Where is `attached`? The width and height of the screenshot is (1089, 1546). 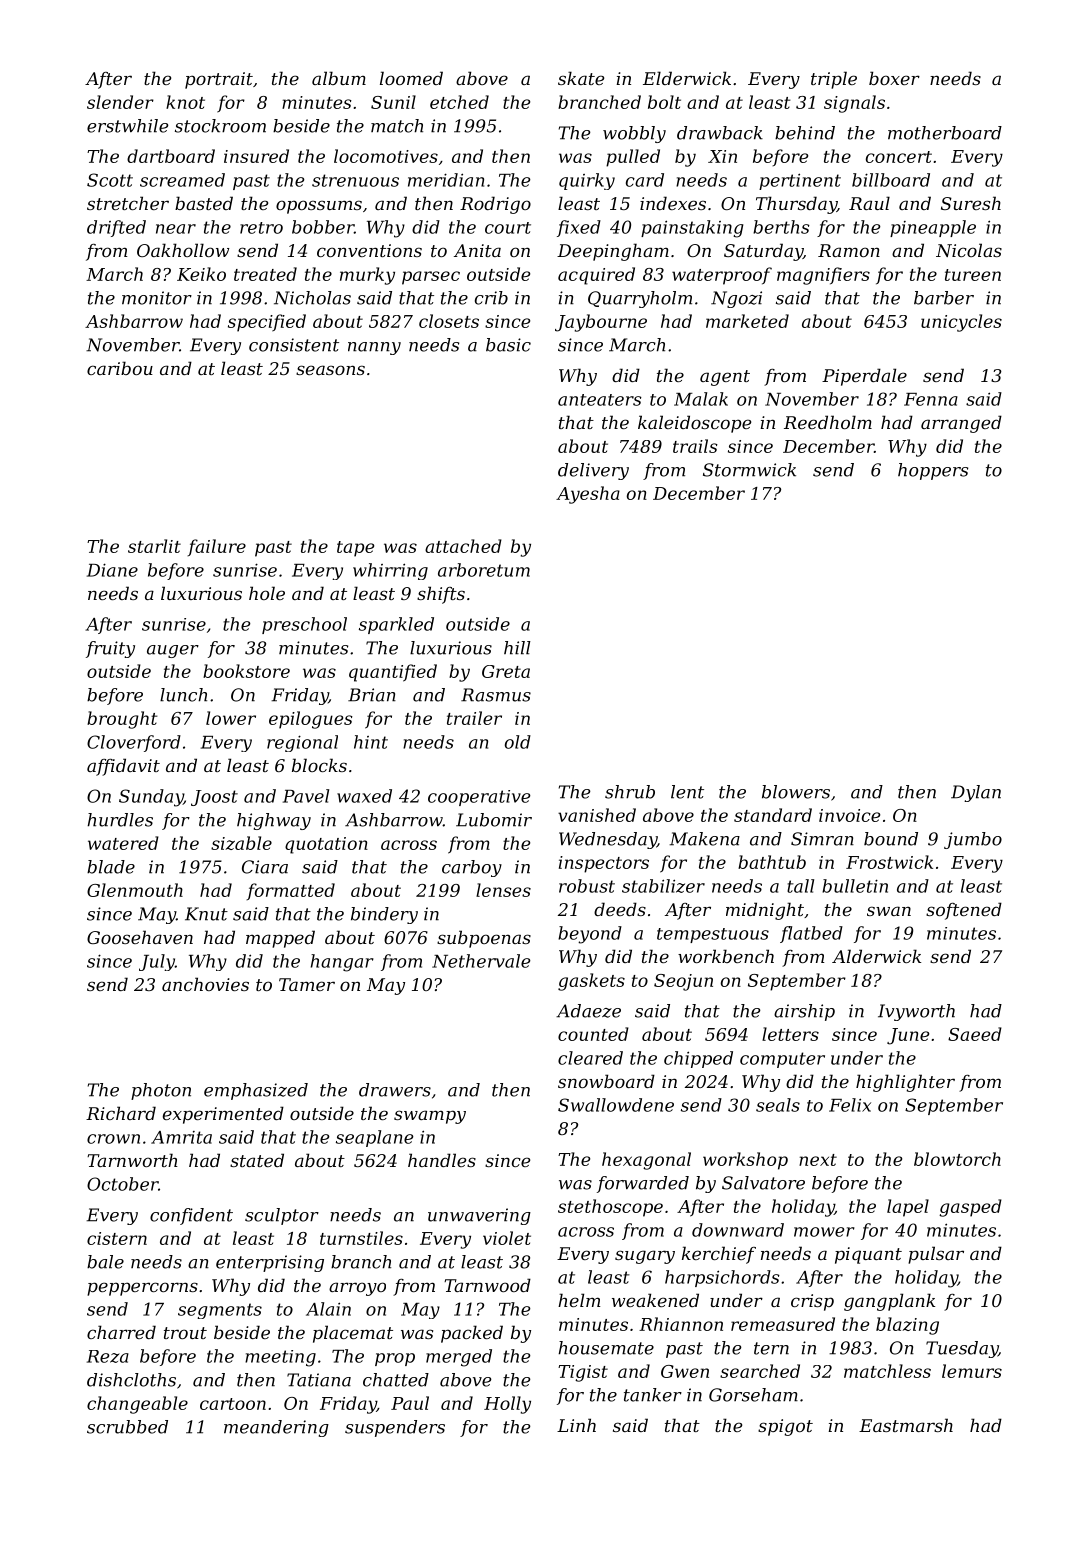 attached is located at coordinates (463, 546).
